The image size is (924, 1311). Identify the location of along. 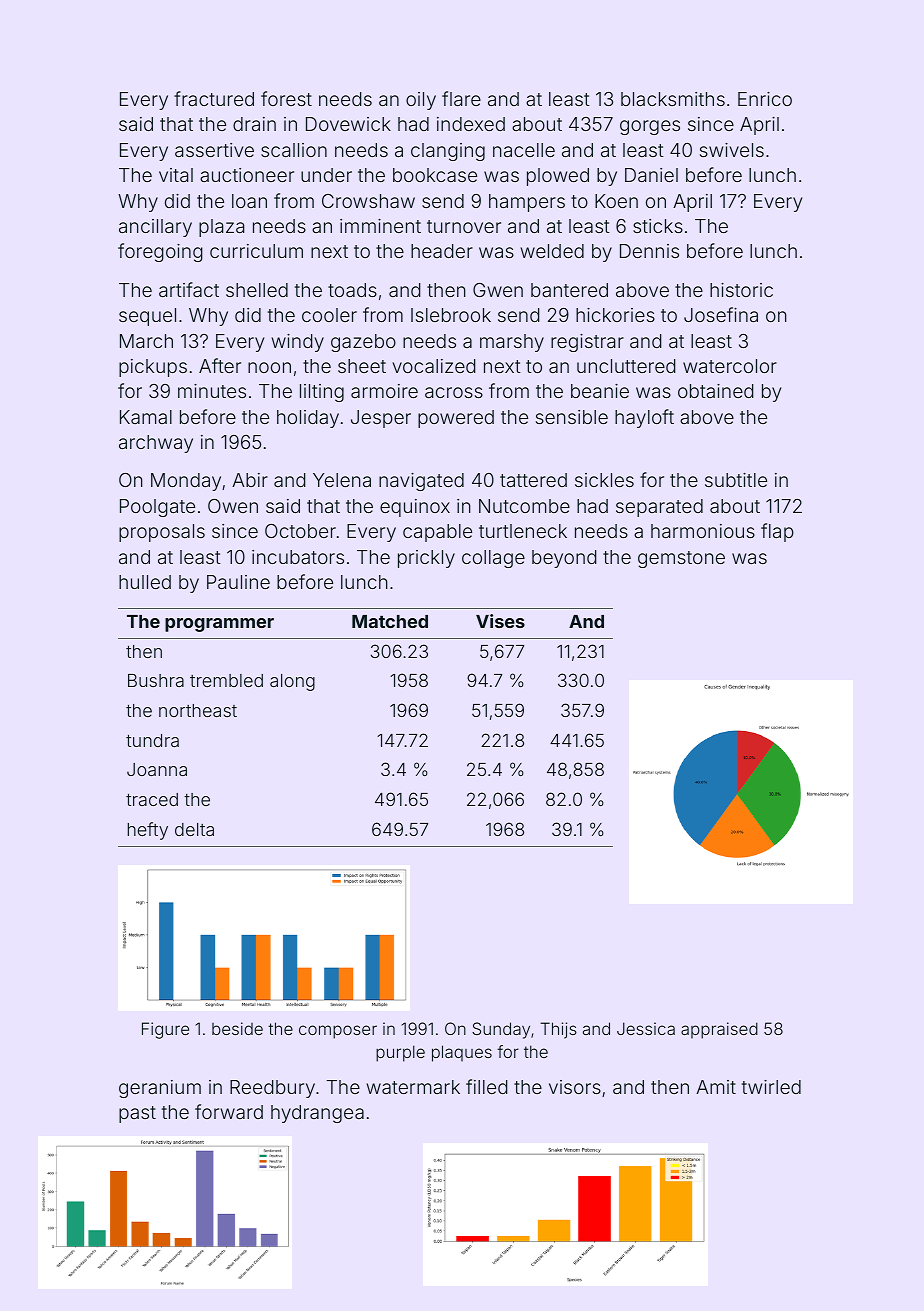
(292, 682).
